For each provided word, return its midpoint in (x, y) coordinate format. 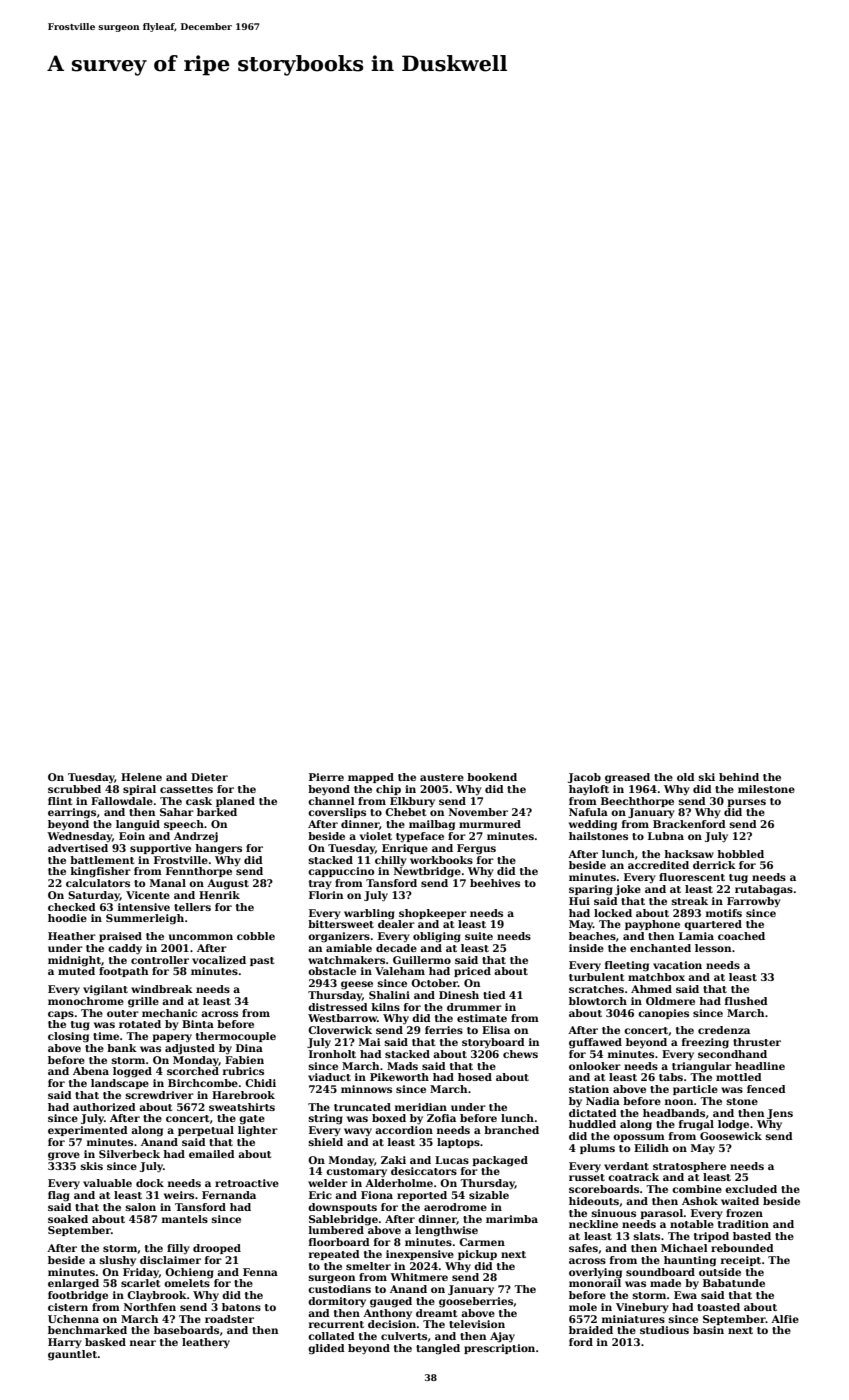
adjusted (190, 1049)
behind (739, 777)
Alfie (785, 1319)
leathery (206, 1343)
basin (708, 1330)
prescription (499, 1349)
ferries (444, 1030)
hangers (218, 849)
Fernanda (229, 1195)
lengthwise (446, 1231)
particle (695, 1090)
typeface (420, 837)
